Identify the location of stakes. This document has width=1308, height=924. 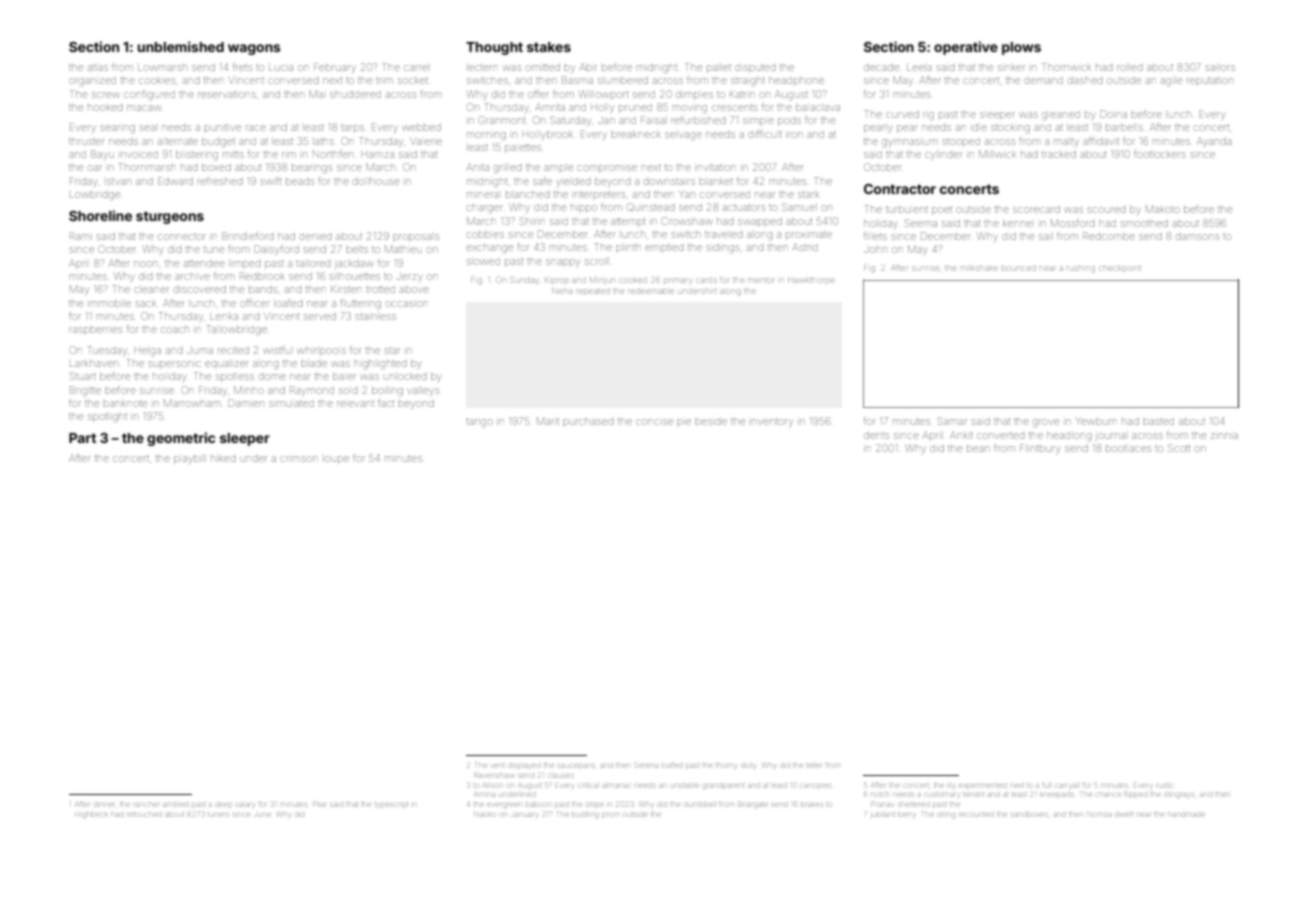
(549, 47).
